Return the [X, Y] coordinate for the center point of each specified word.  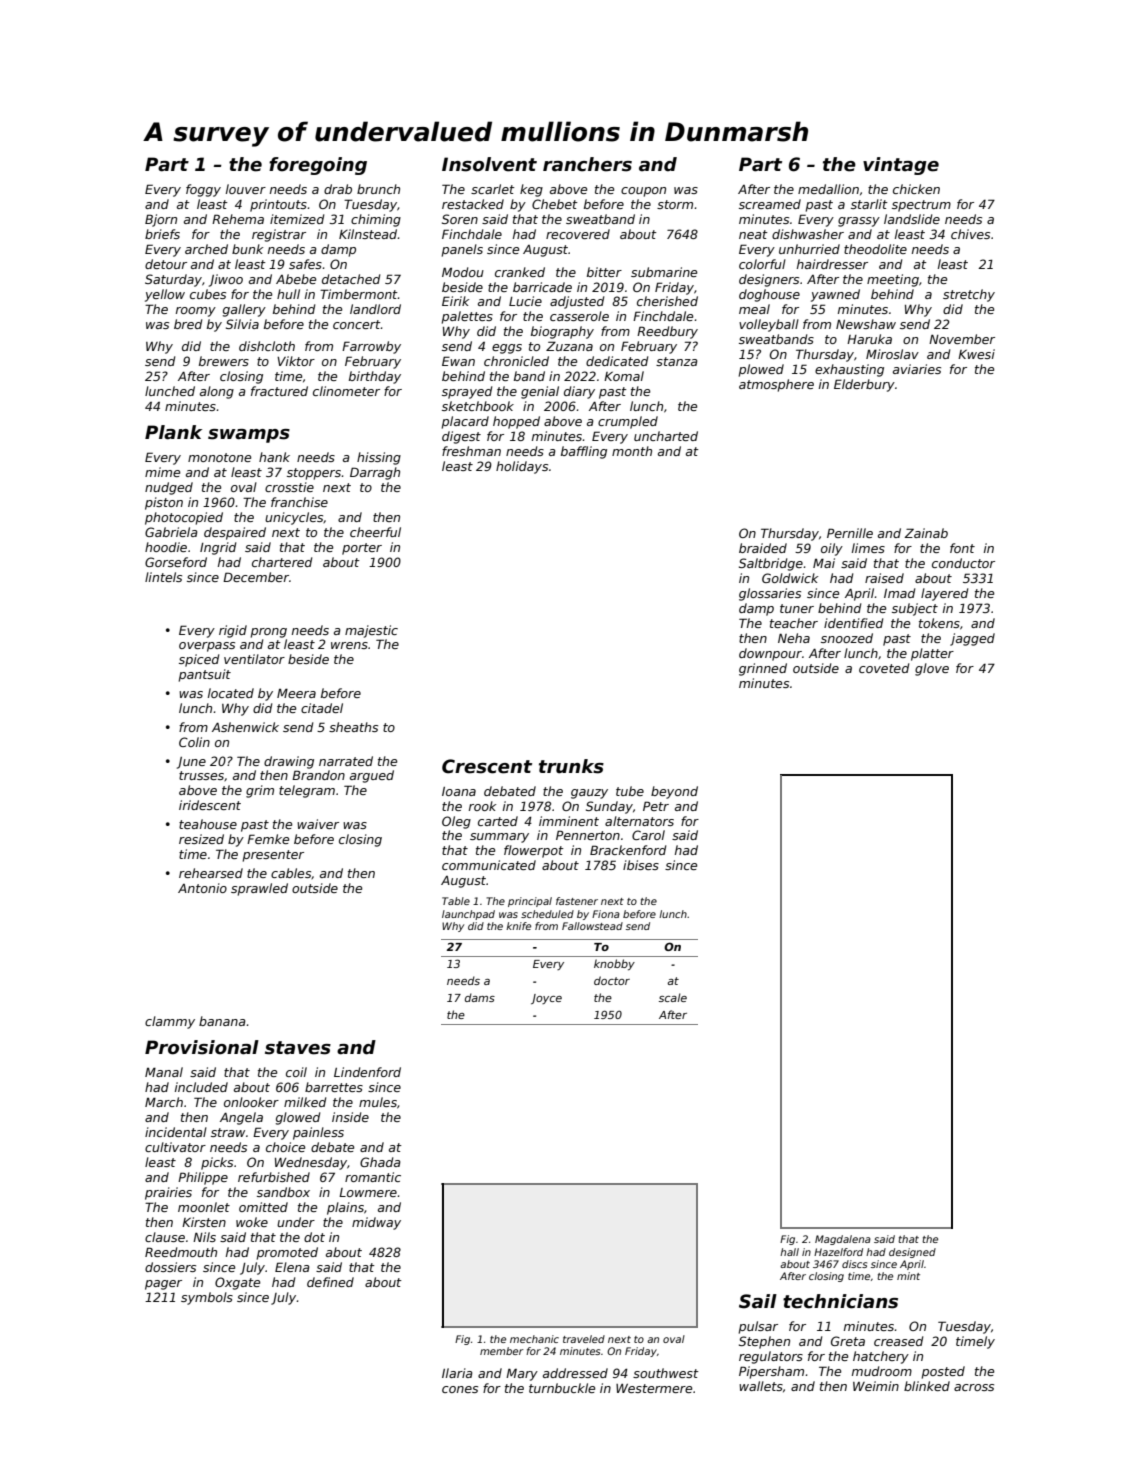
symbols [207, 1298]
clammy [170, 1022]
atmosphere [776, 385]
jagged [972, 639]
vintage [901, 166]
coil [296, 1072]
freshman [471, 451]
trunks [571, 766]
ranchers [587, 164]
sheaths [353, 727]
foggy [203, 190]
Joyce [546, 999]
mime [162, 472]
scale [673, 997]
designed [912, 1253]
